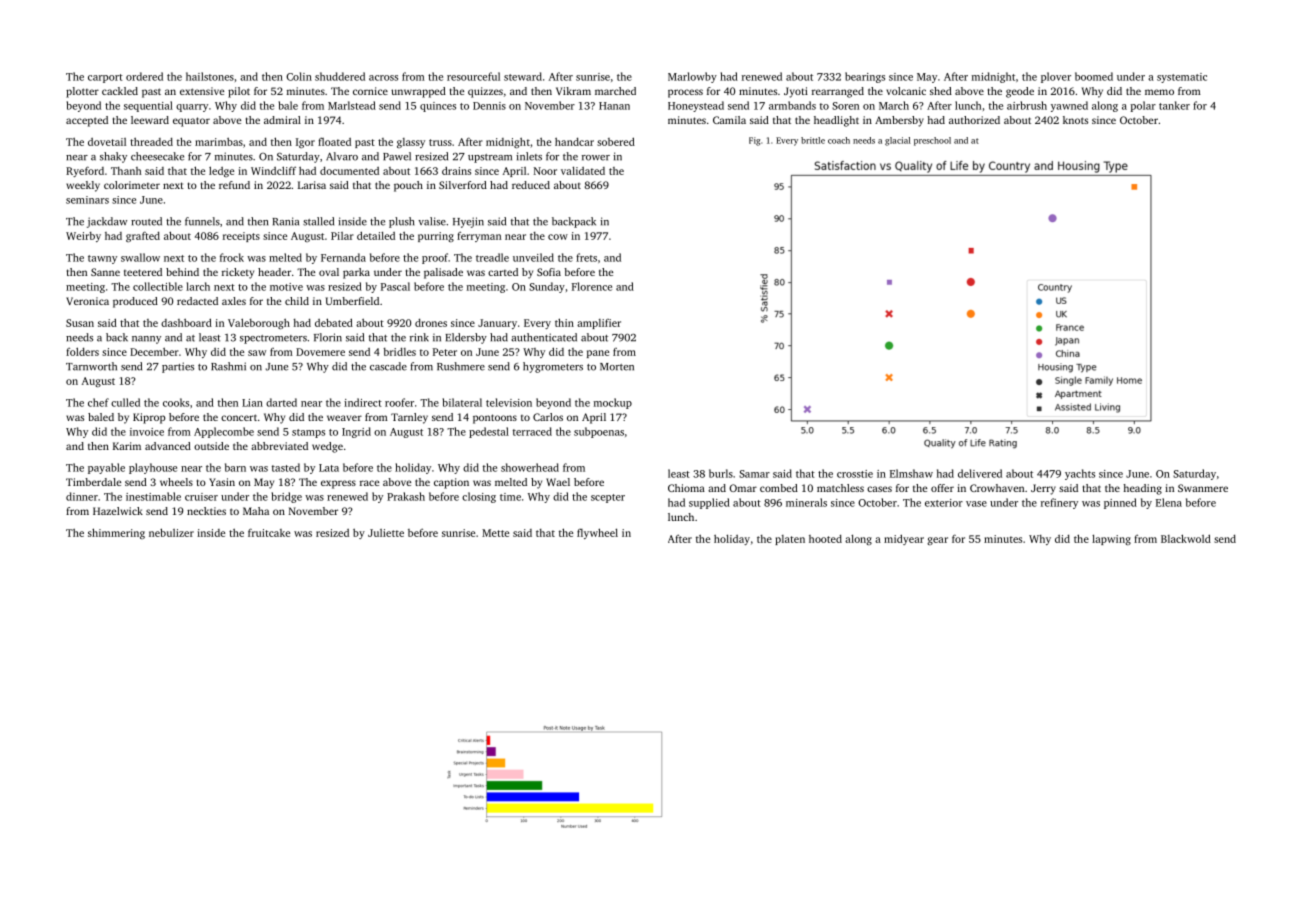 The image size is (1308, 924). I want to click on pouch, so click(408, 186).
